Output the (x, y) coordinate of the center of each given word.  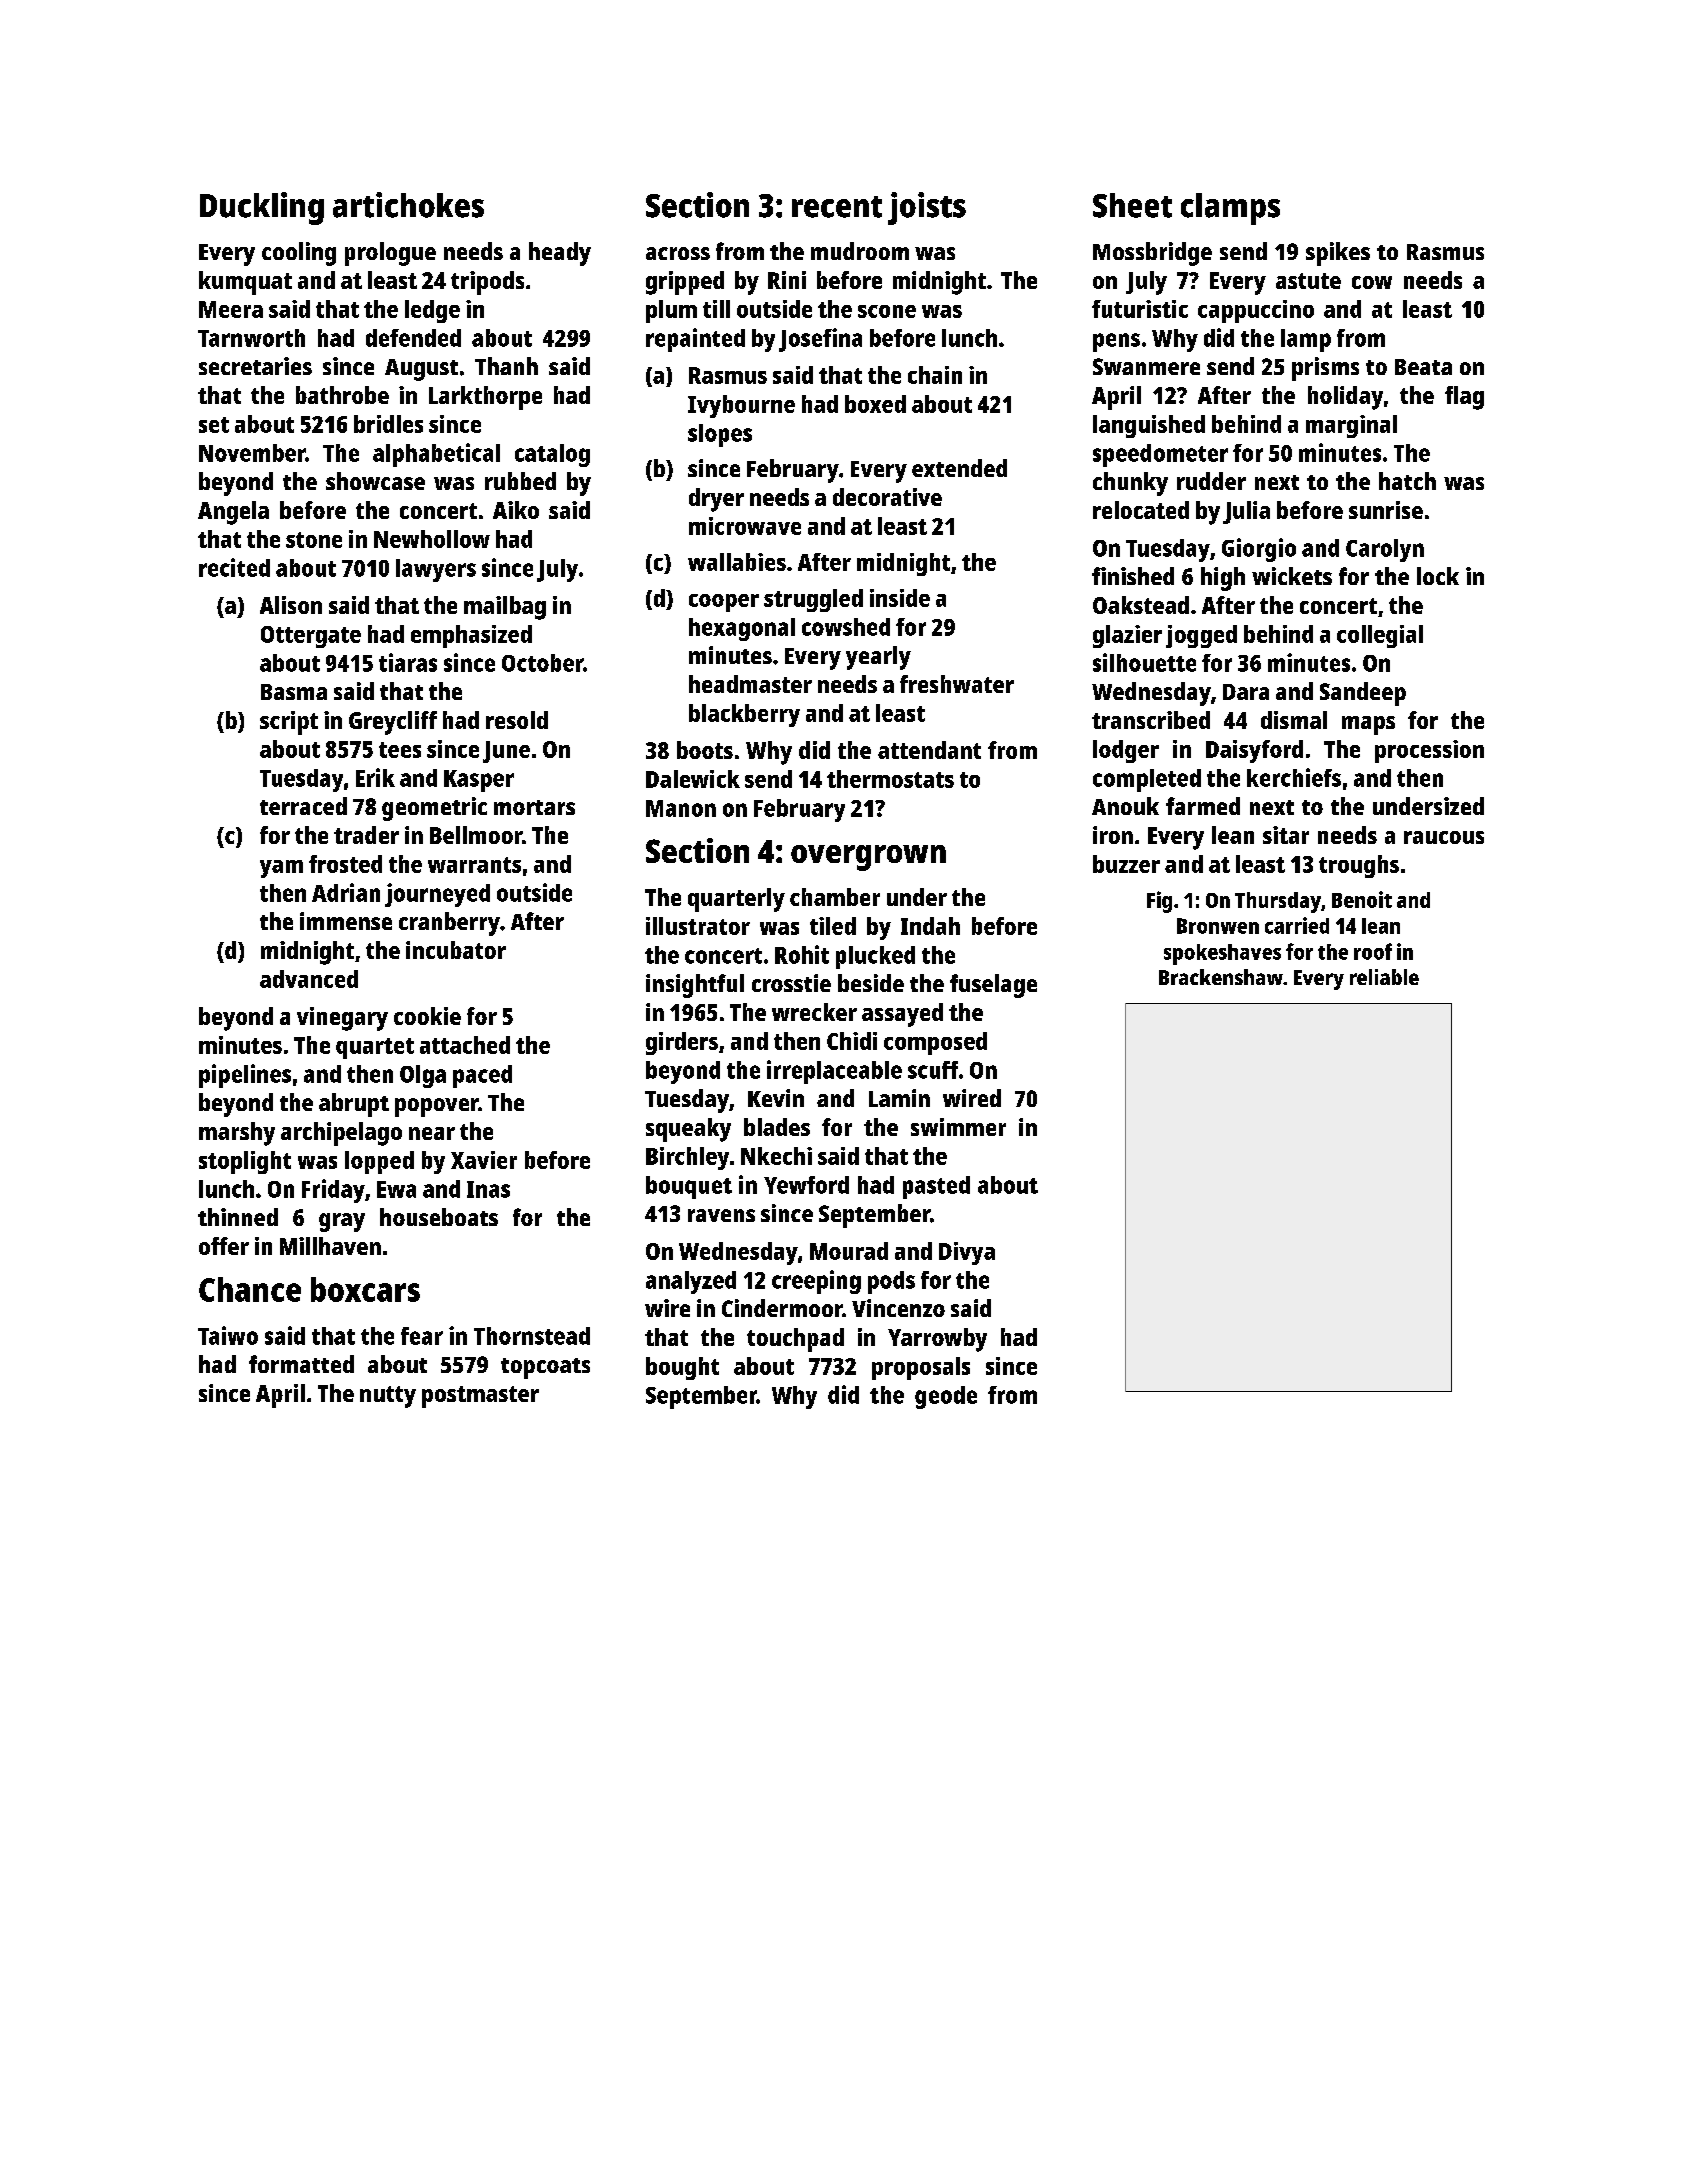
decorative (887, 497)
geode (946, 1397)
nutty (388, 1397)
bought (682, 1368)
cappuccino (1256, 311)
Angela (233, 513)
